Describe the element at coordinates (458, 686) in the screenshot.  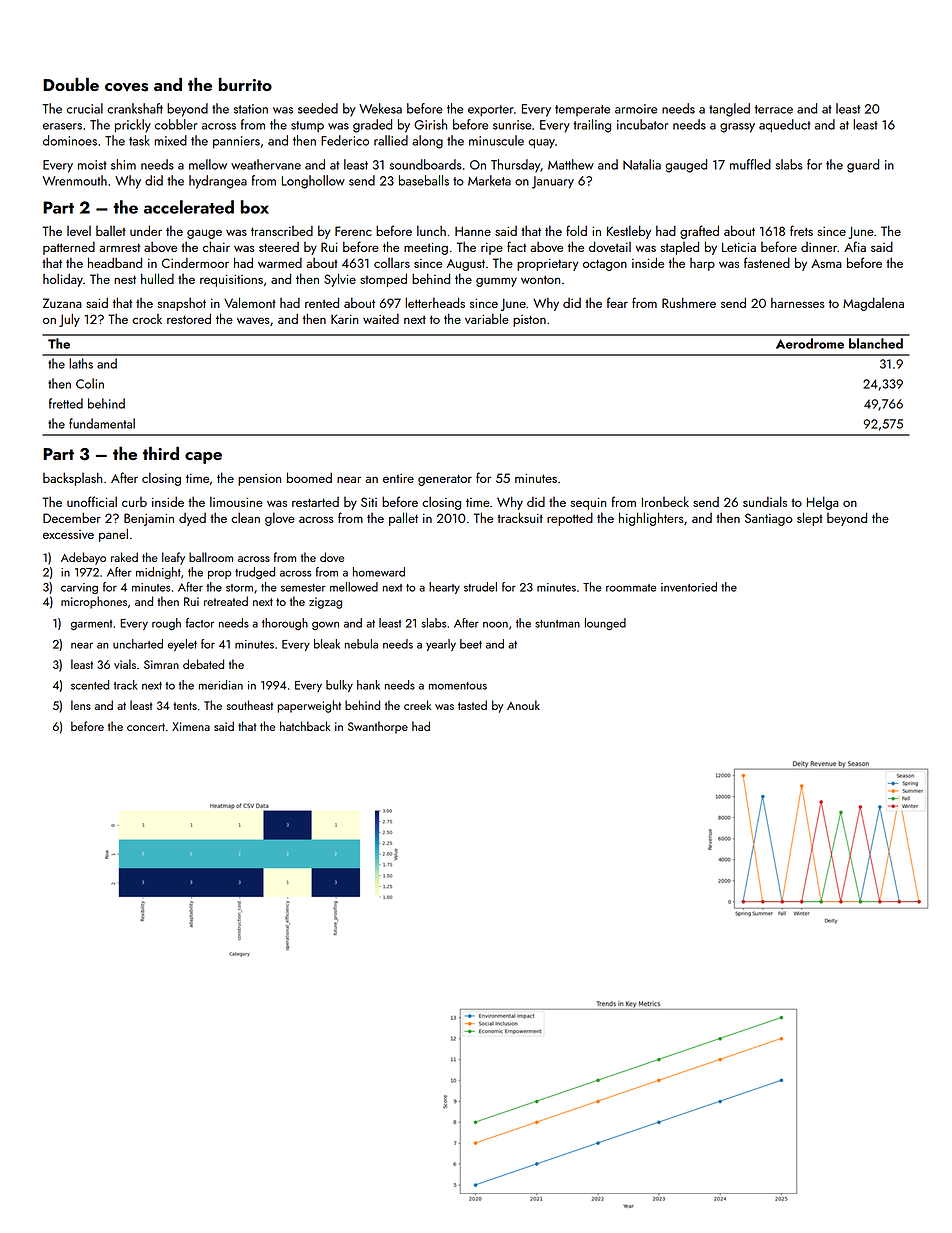
I see `momentous` at that location.
